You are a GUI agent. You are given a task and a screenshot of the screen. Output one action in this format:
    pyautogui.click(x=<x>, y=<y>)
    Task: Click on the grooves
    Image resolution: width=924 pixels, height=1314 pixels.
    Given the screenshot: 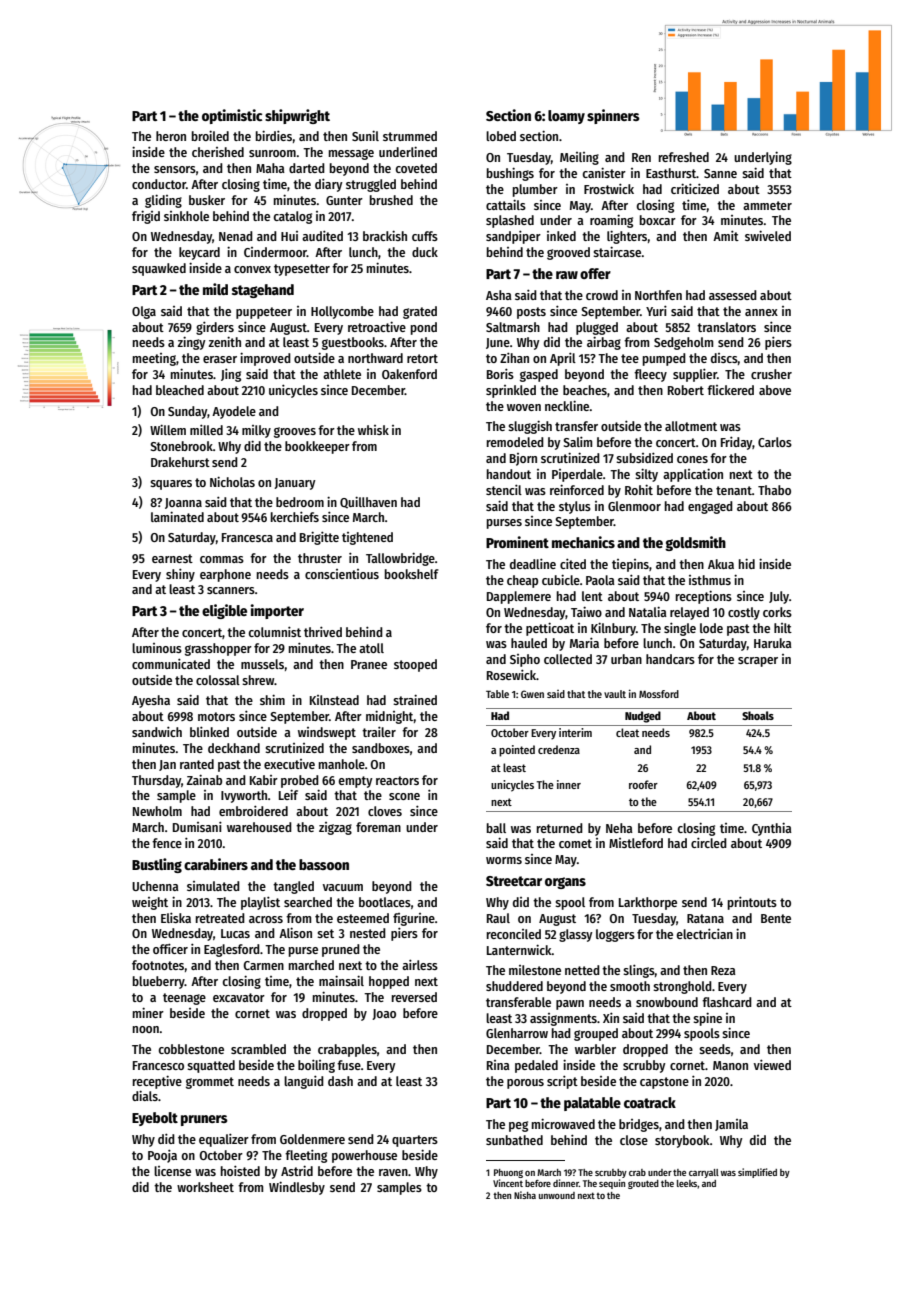 What is the action you would take?
    pyautogui.click(x=295, y=432)
